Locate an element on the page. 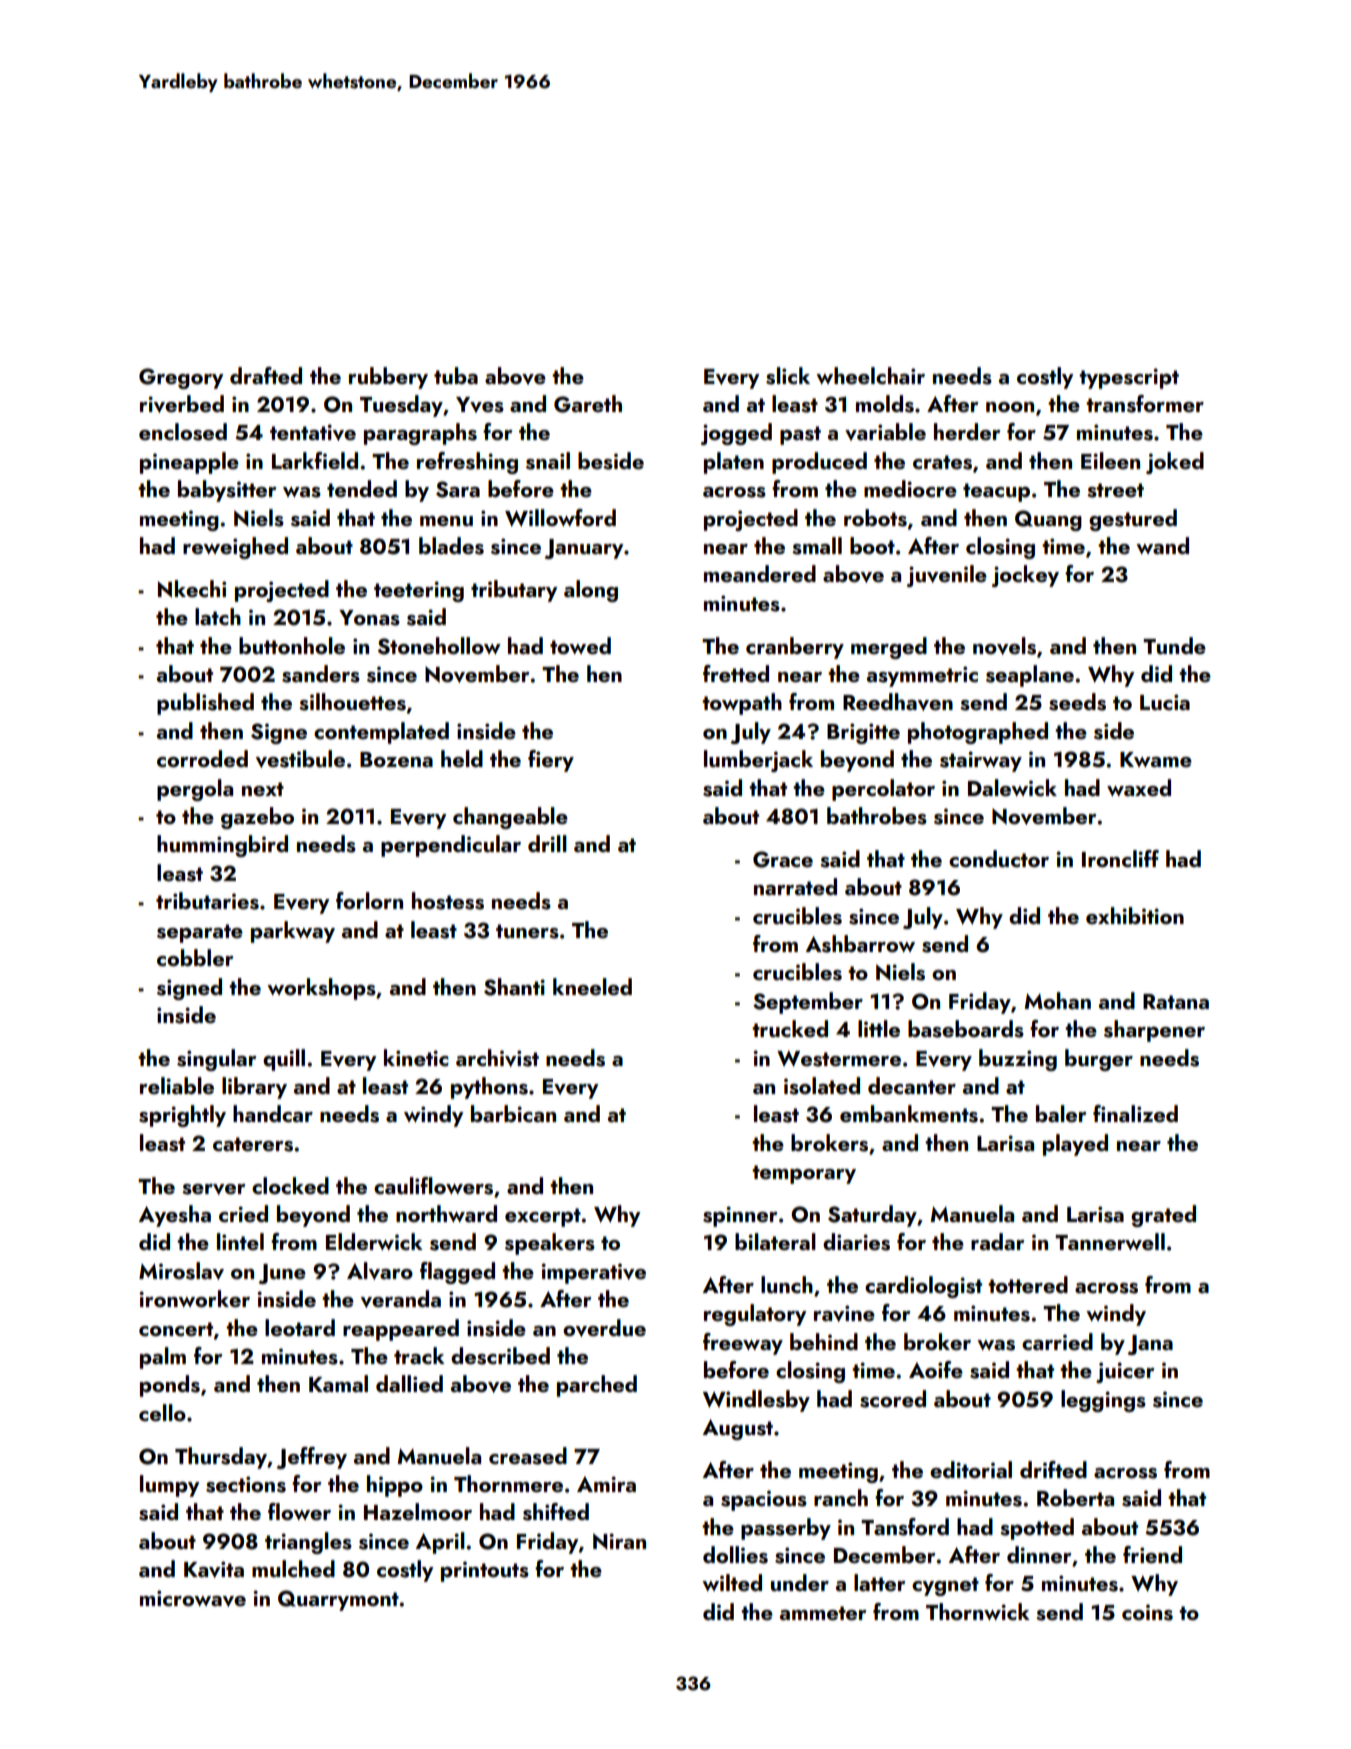  ironworker is located at coordinates (194, 1298).
